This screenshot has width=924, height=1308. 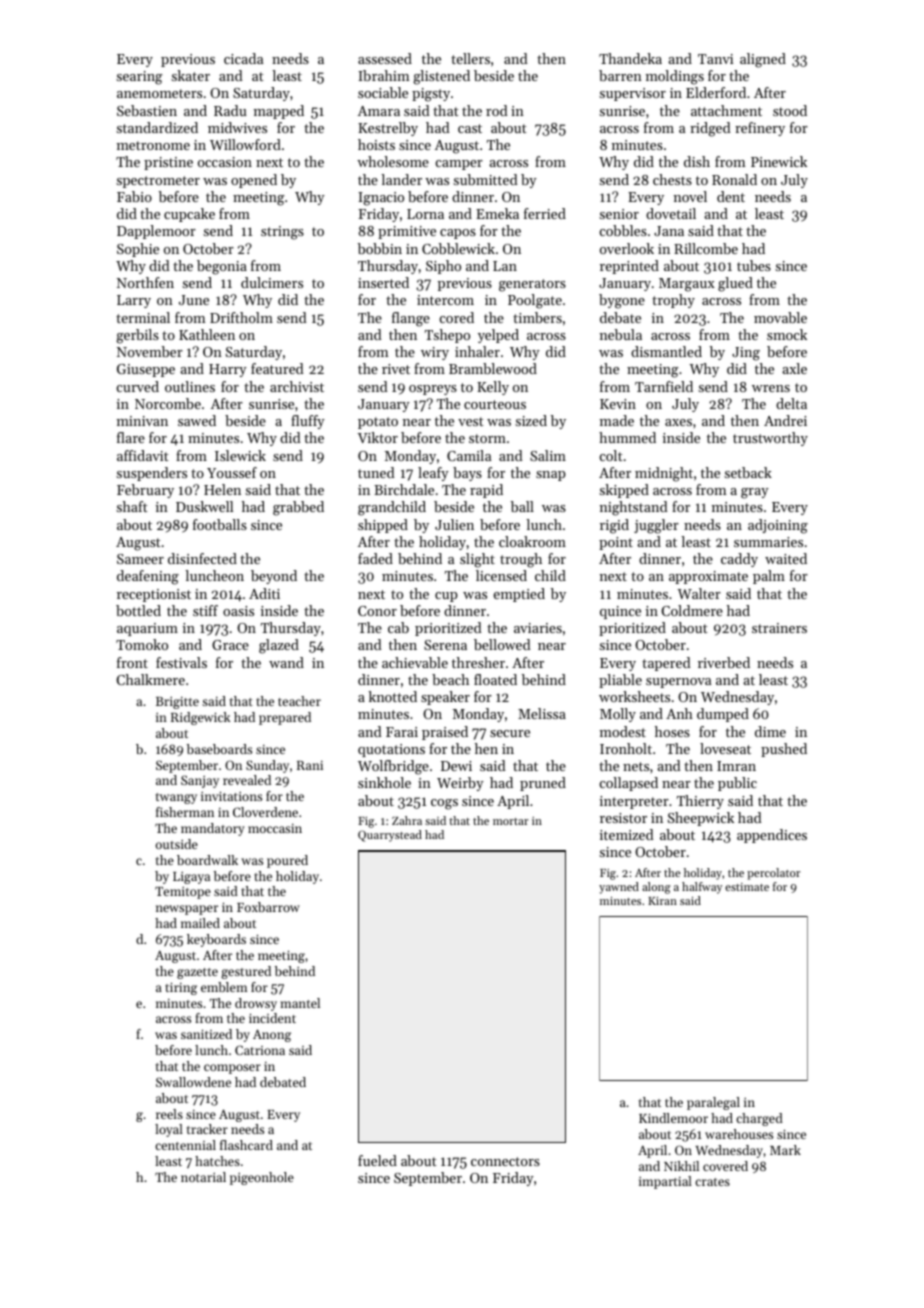 What do you see at coordinates (377, 1160) in the screenshot?
I see `fueled` at bounding box center [377, 1160].
